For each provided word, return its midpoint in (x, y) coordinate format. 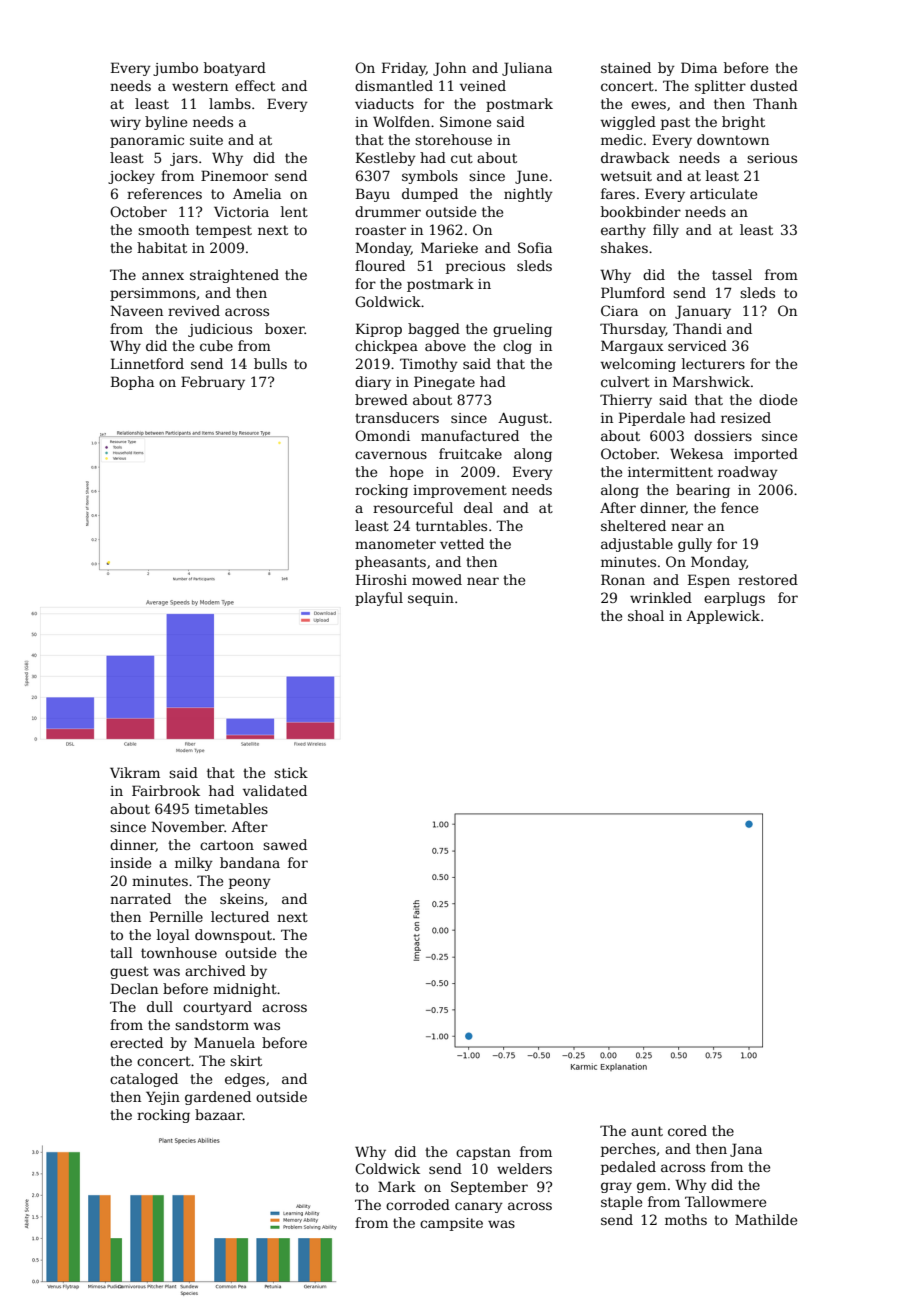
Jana (746, 1150)
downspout (233, 936)
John (449, 69)
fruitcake (470, 453)
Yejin (163, 1098)
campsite (451, 1224)
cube (216, 345)
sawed (285, 844)
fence (739, 507)
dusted (774, 85)
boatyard (235, 69)
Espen (709, 581)
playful (379, 599)
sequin (431, 599)
